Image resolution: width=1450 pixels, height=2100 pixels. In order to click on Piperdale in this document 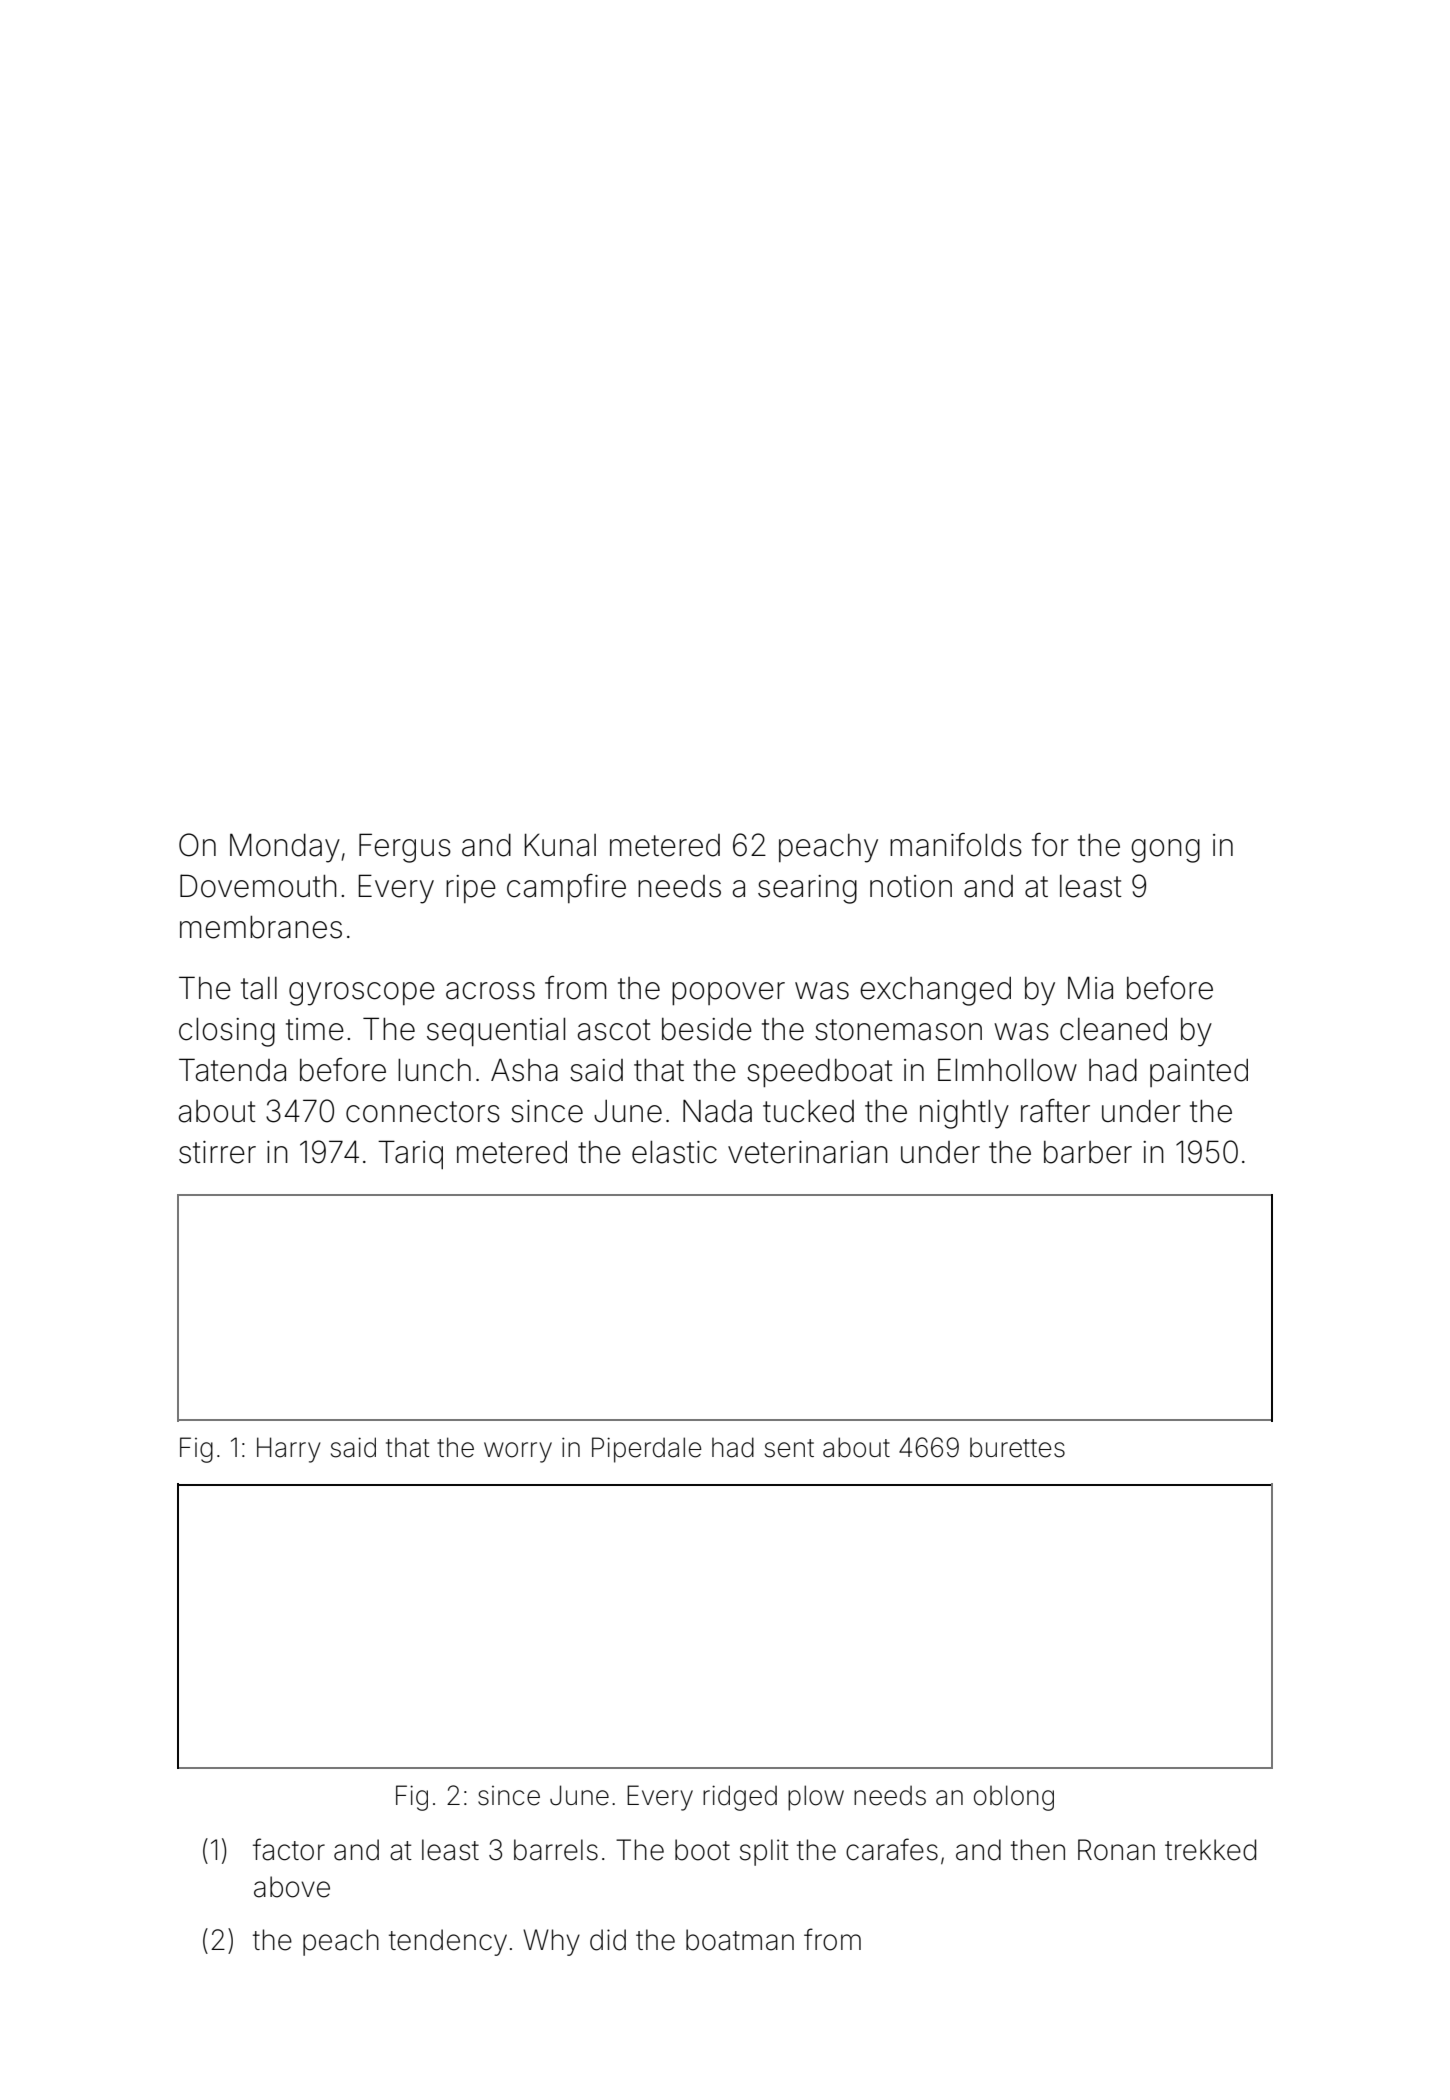, I will do `click(647, 1450)`.
